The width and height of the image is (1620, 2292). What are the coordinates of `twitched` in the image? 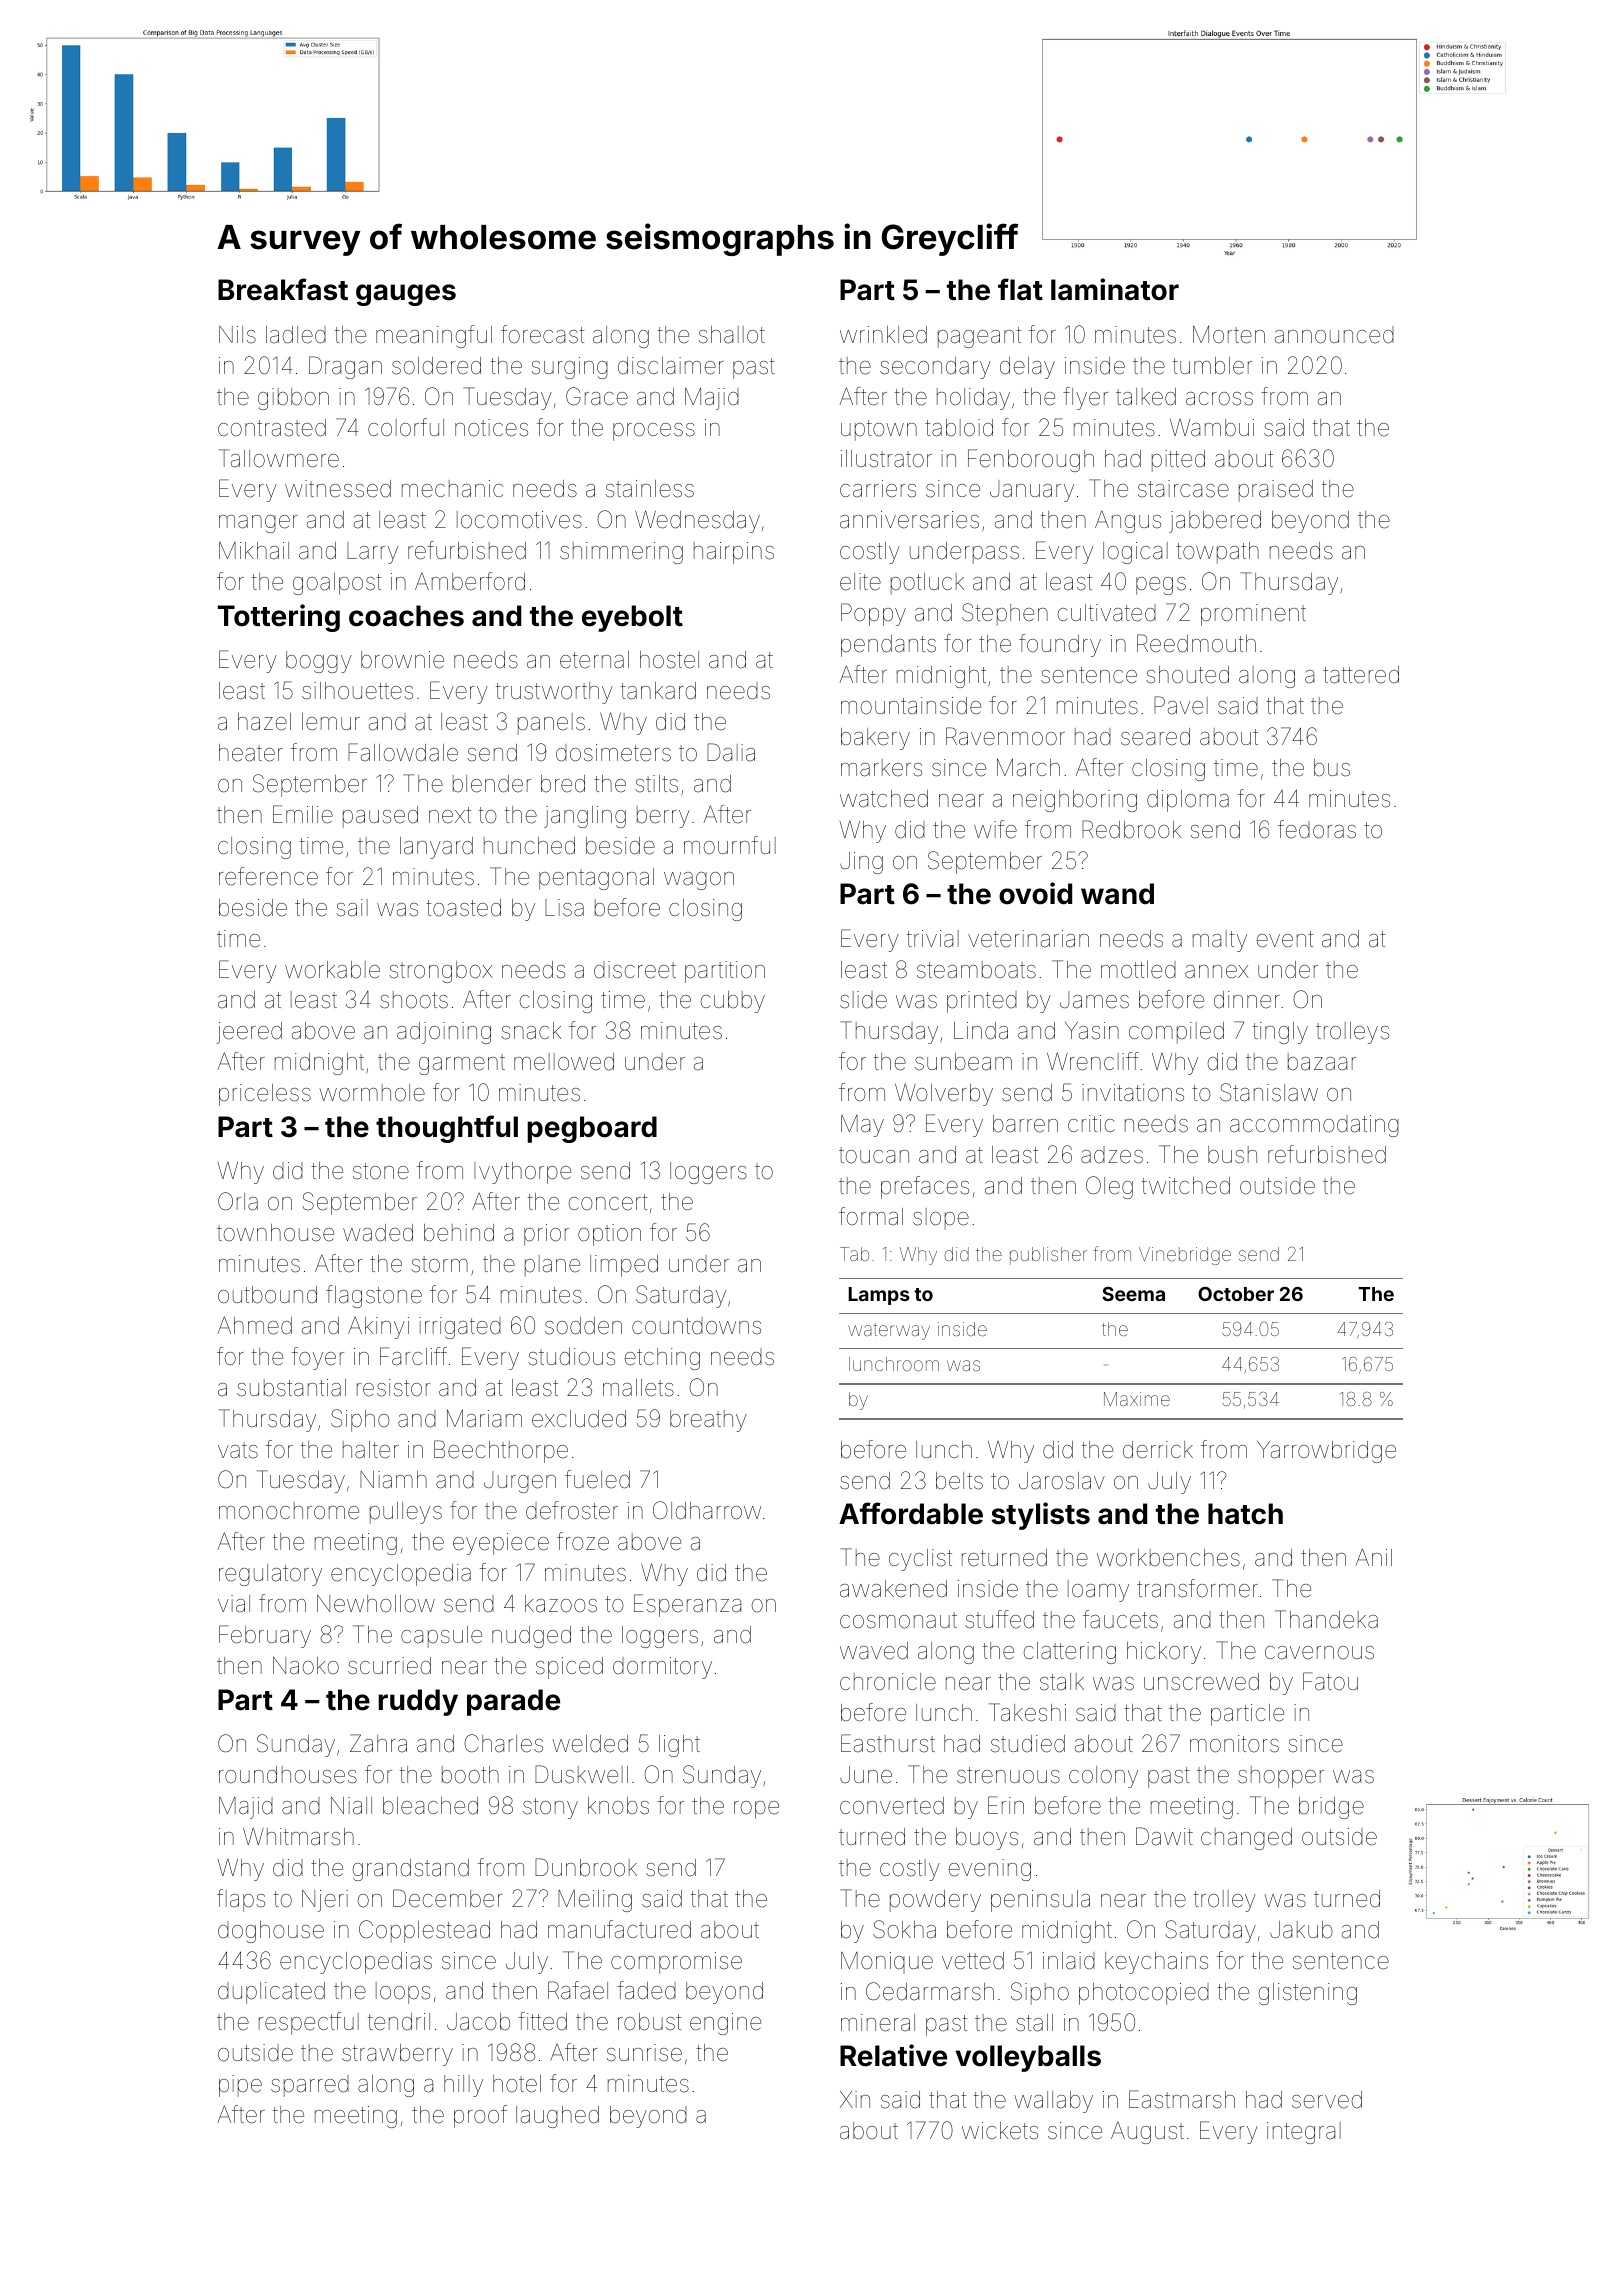 It's located at (1186, 1186).
